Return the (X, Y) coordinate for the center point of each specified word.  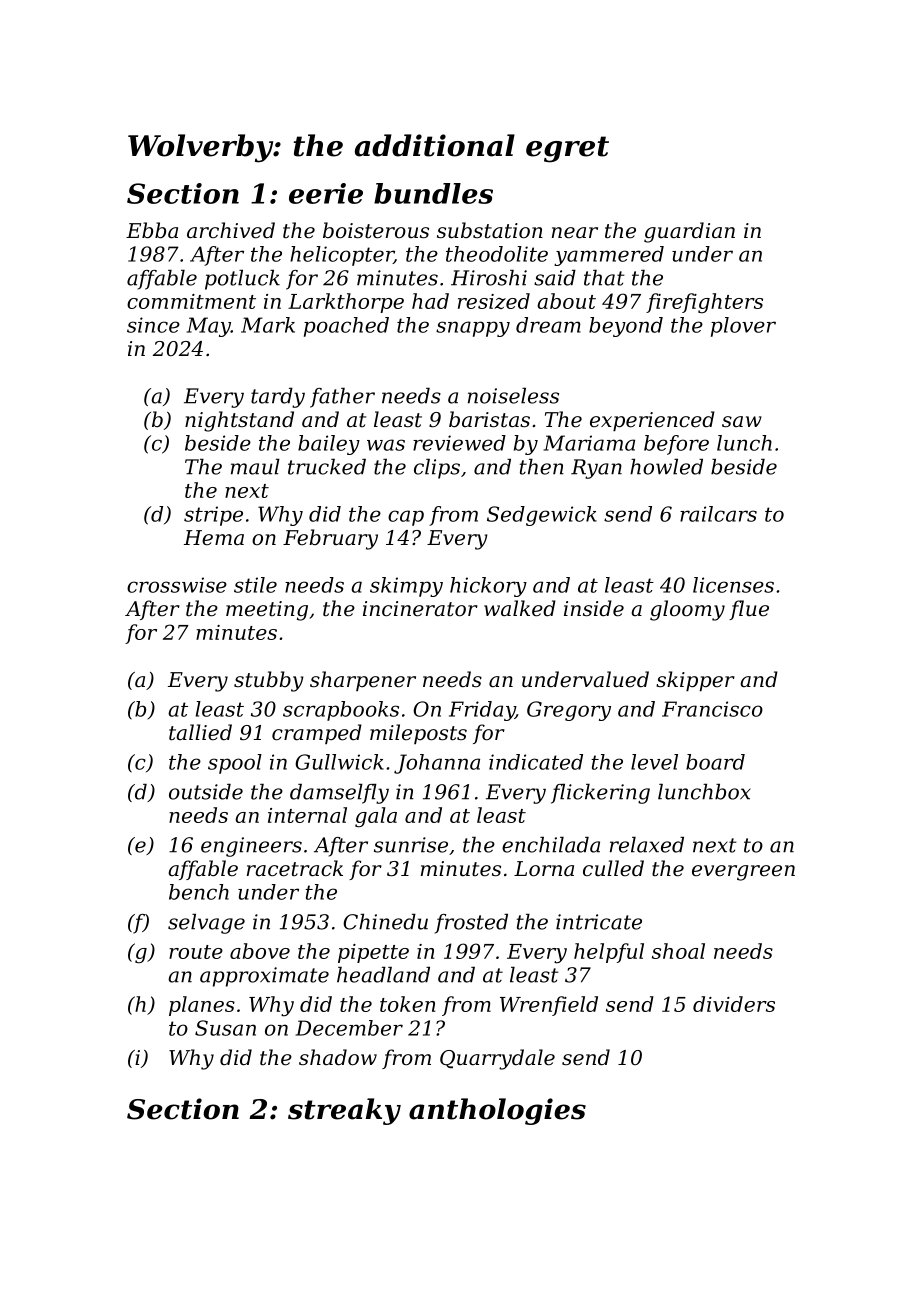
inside (594, 608)
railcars (718, 514)
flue (749, 610)
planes (202, 1006)
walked (520, 608)
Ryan (596, 469)
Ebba (152, 230)
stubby (269, 681)
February (330, 539)
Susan (225, 1028)
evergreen (743, 873)
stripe (213, 516)
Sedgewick (542, 516)
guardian (689, 232)
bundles (433, 193)
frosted (471, 924)
